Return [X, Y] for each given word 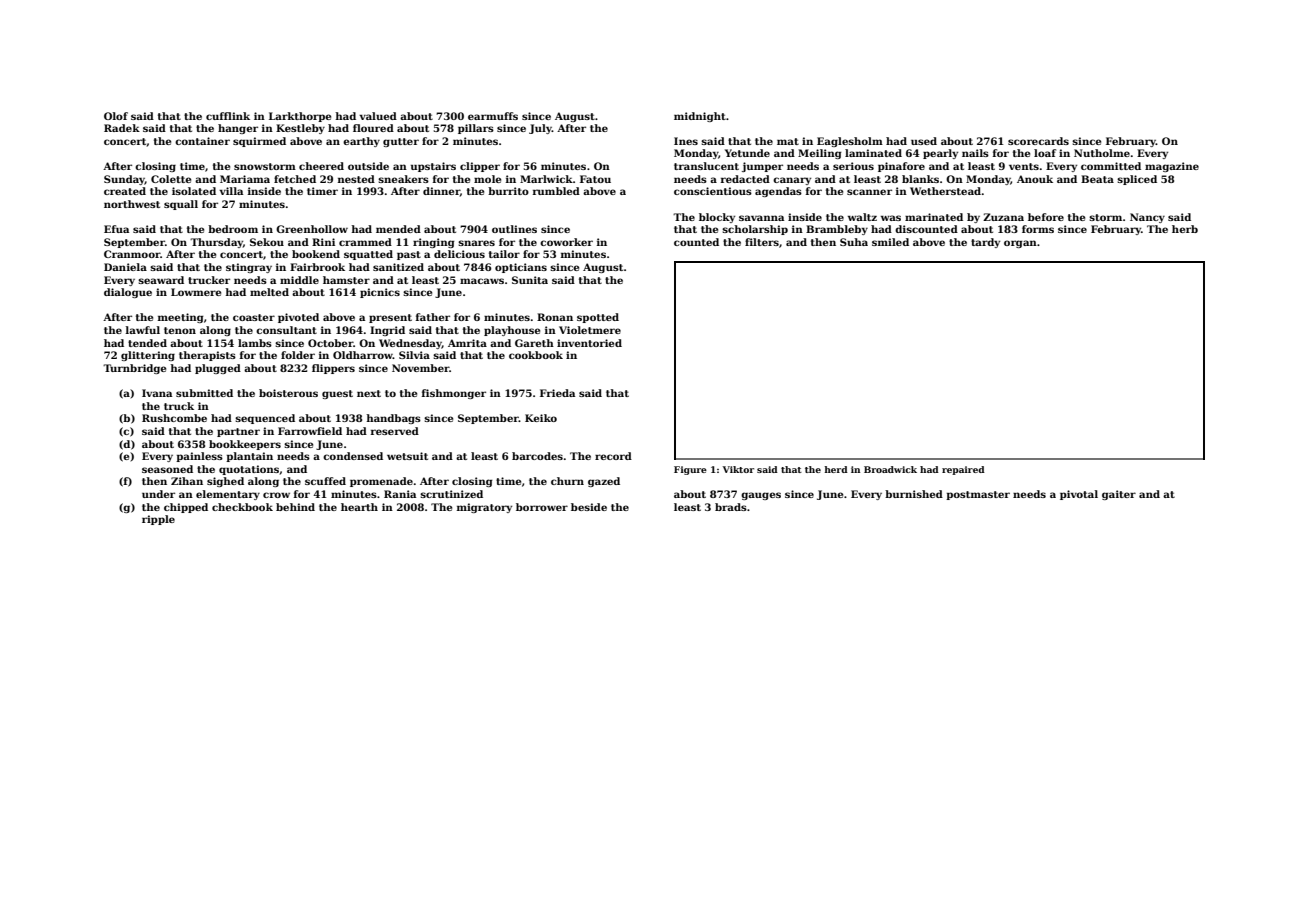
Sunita [530, 280]
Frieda [557, 393]
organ [1020, 244]
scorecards [1038, 141]
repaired [963, 470]
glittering [148, 356]
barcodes [537, 456]
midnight [700, 117]
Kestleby [300, 129]
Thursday [216, 243]
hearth [359, 507]
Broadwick [890, 469]
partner [238, 432]
